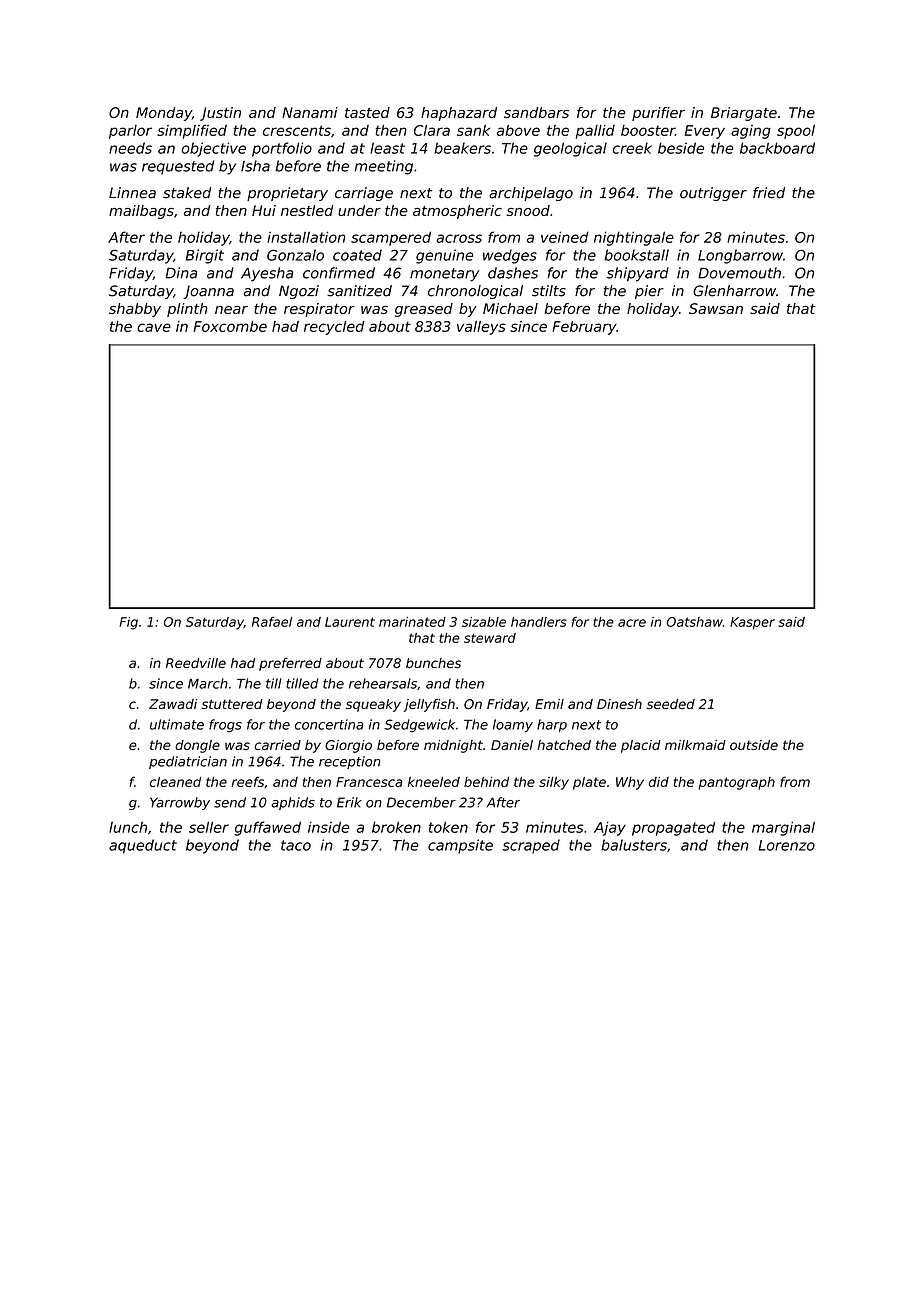 This screenshot has height=1308, width=924. What do you see at coordinates (484, 622) in the screenshot?
I see `sizable` at bounding box center [484, 622].
